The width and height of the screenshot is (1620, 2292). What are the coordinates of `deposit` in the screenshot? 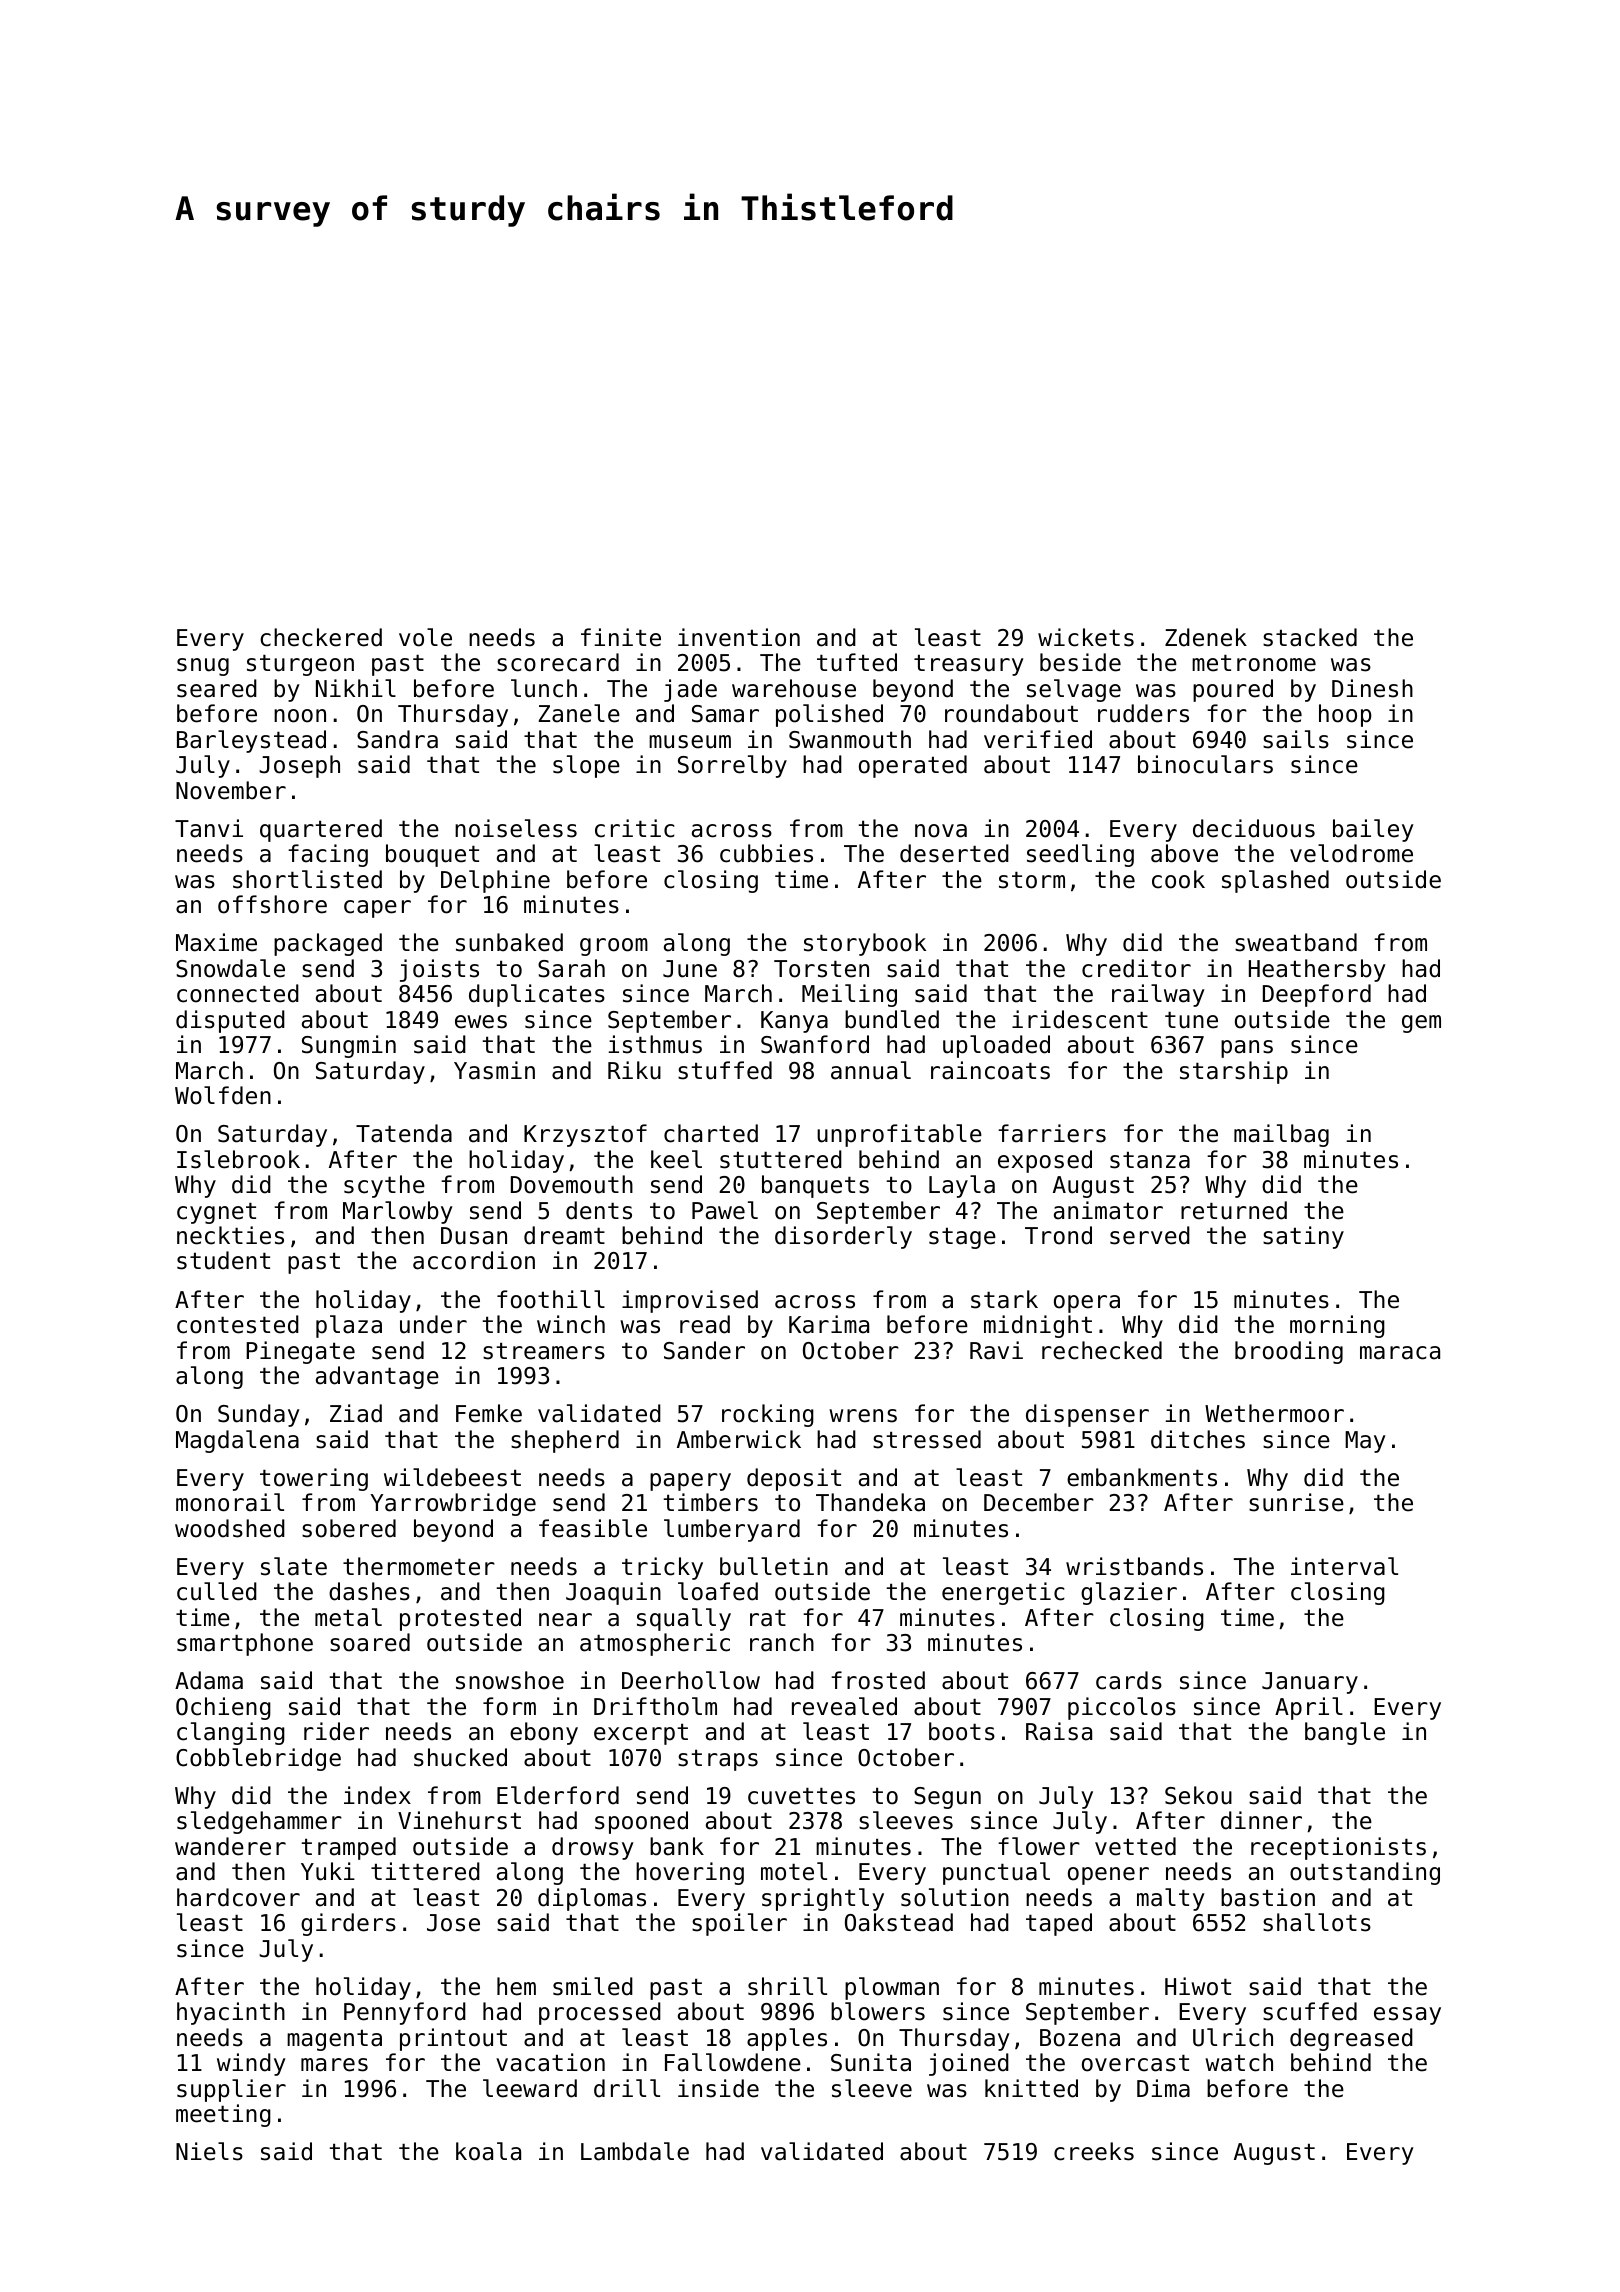 It's located at (794, 1479).
